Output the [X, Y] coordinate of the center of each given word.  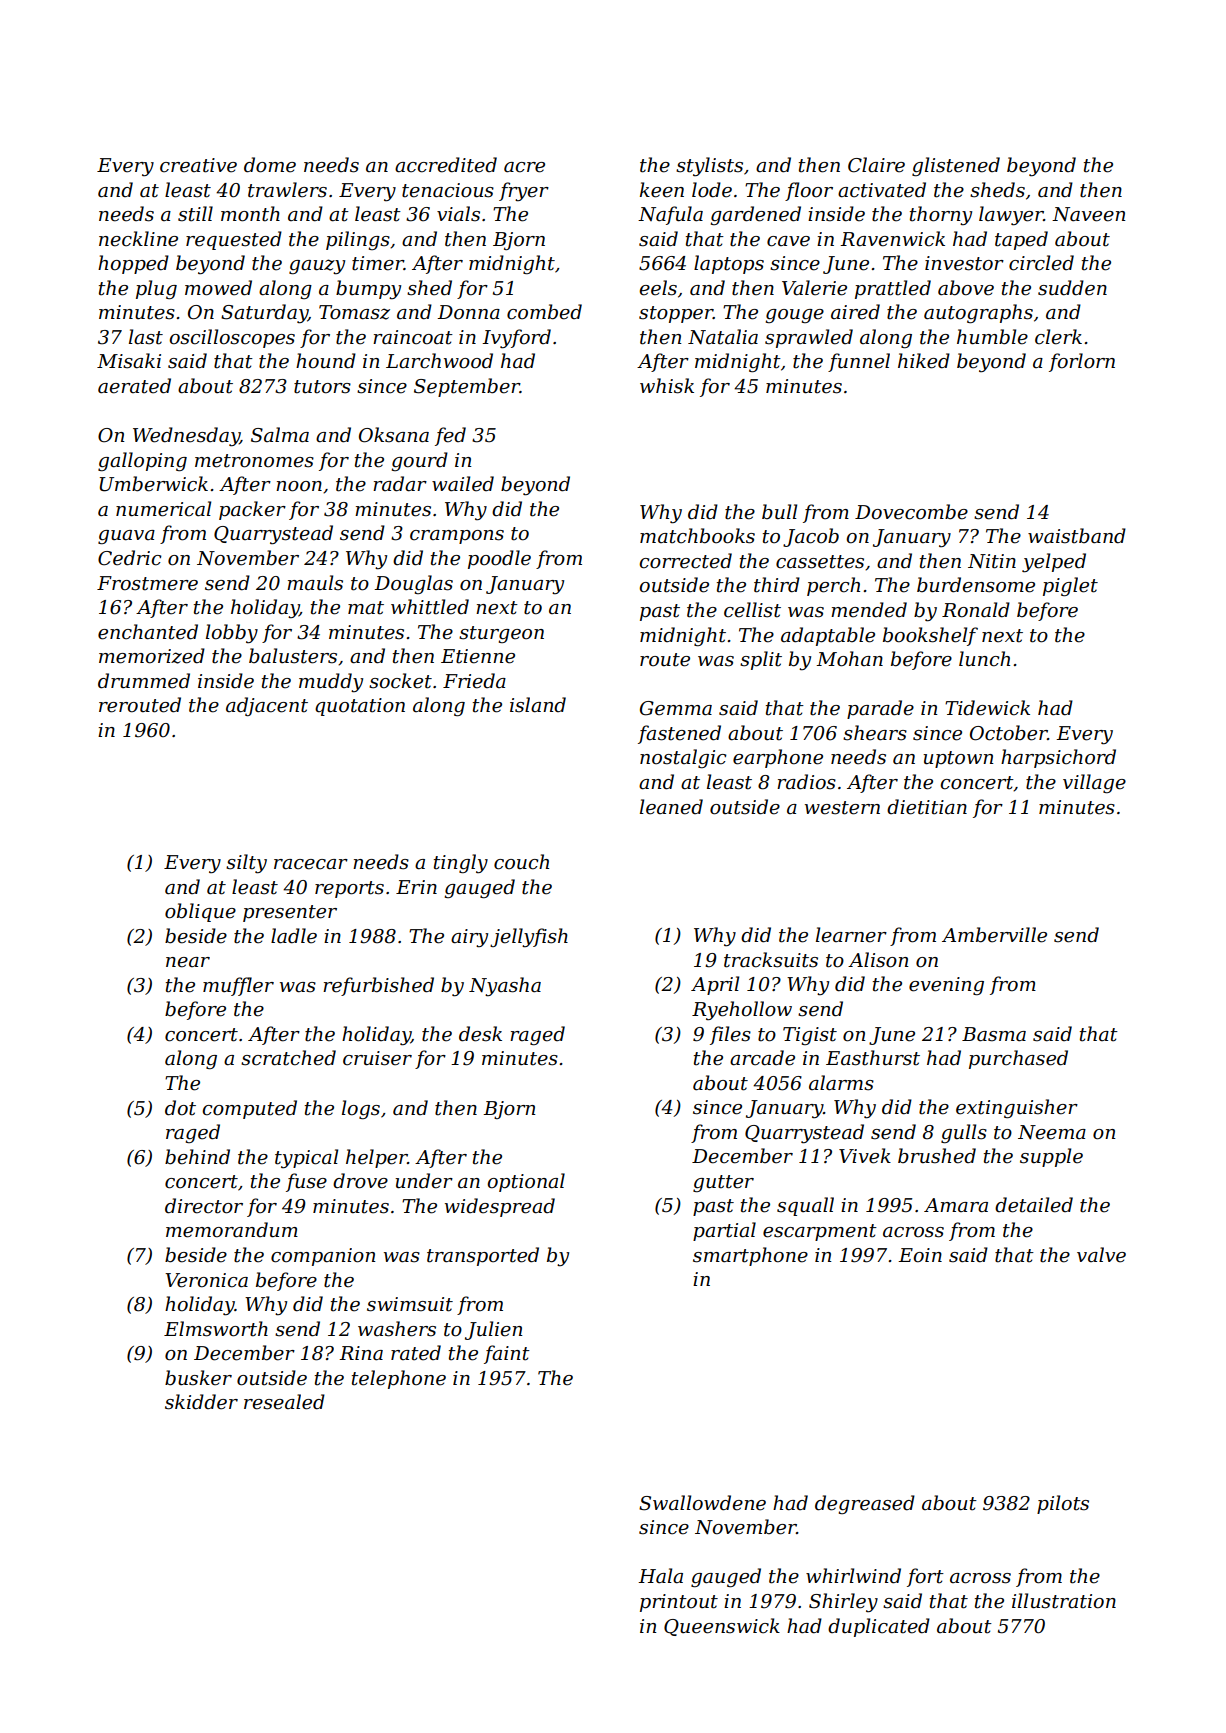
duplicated [879, 1627]
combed [544, 312]
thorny [941, 216]
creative [198, 165]
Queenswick [722, 1627]
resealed [284, 1402]
